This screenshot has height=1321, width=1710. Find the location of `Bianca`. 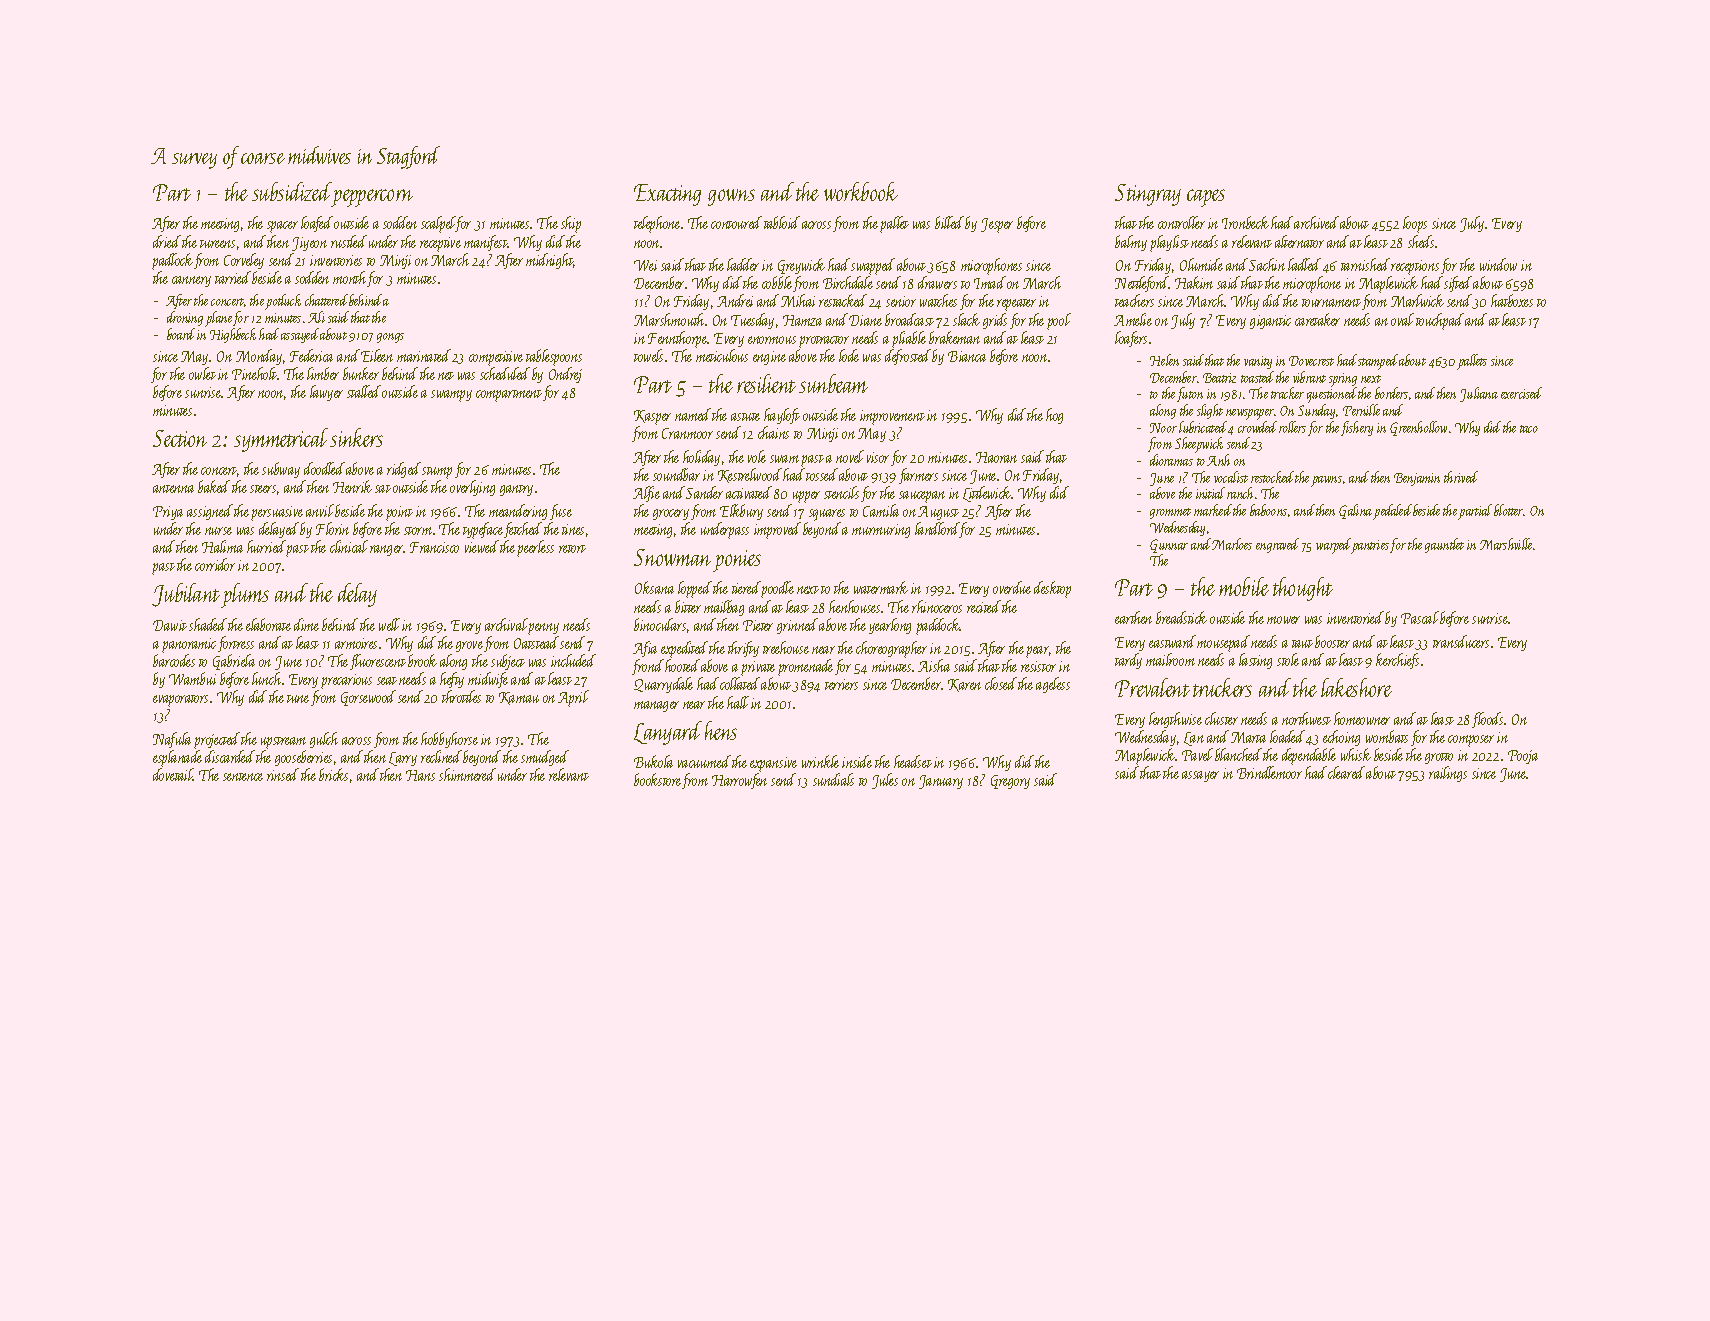

Bianca is located at coordinates (967, 356).
